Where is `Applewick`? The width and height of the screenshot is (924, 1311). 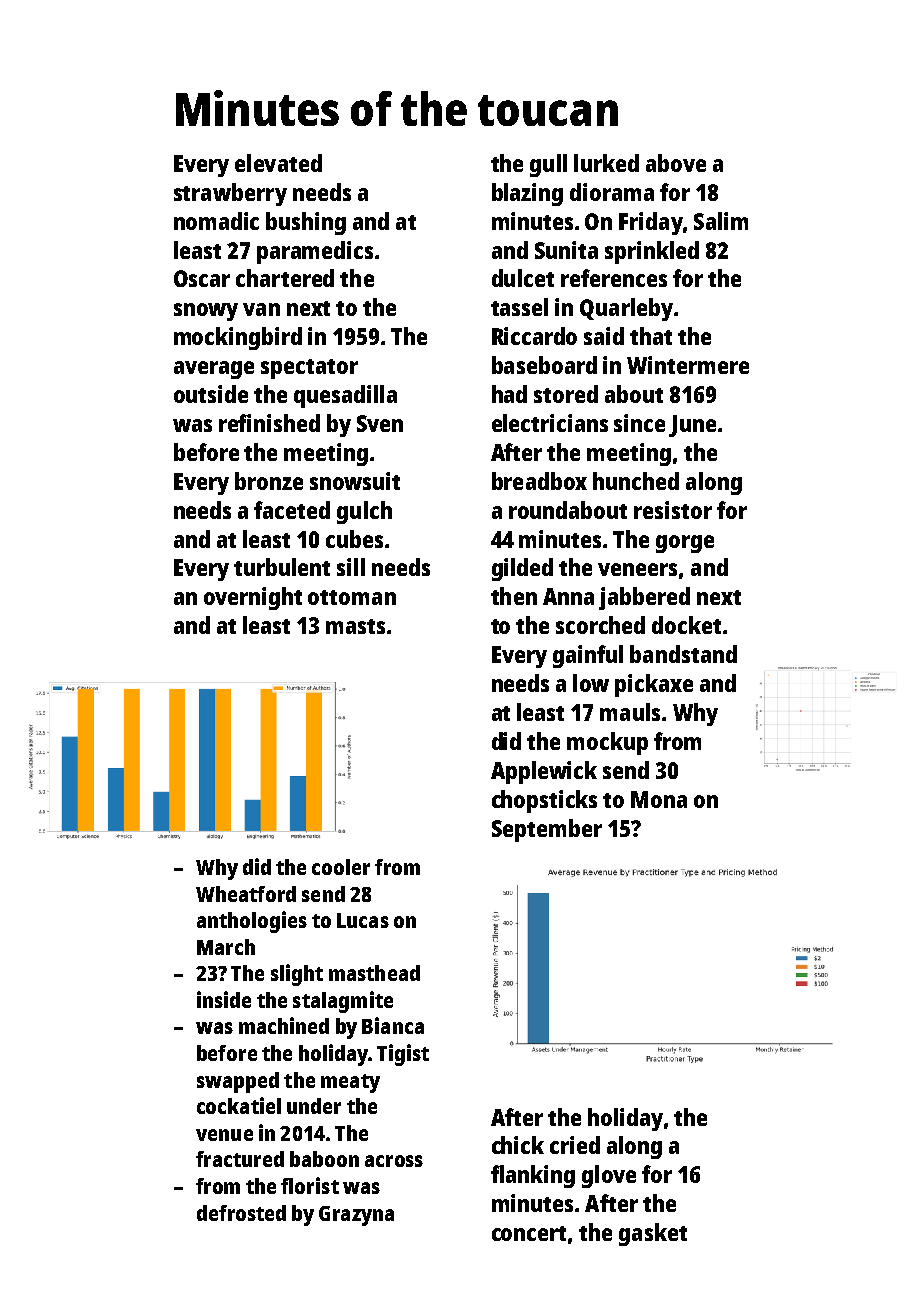 Applewick is located at coordinates (544, 772).
